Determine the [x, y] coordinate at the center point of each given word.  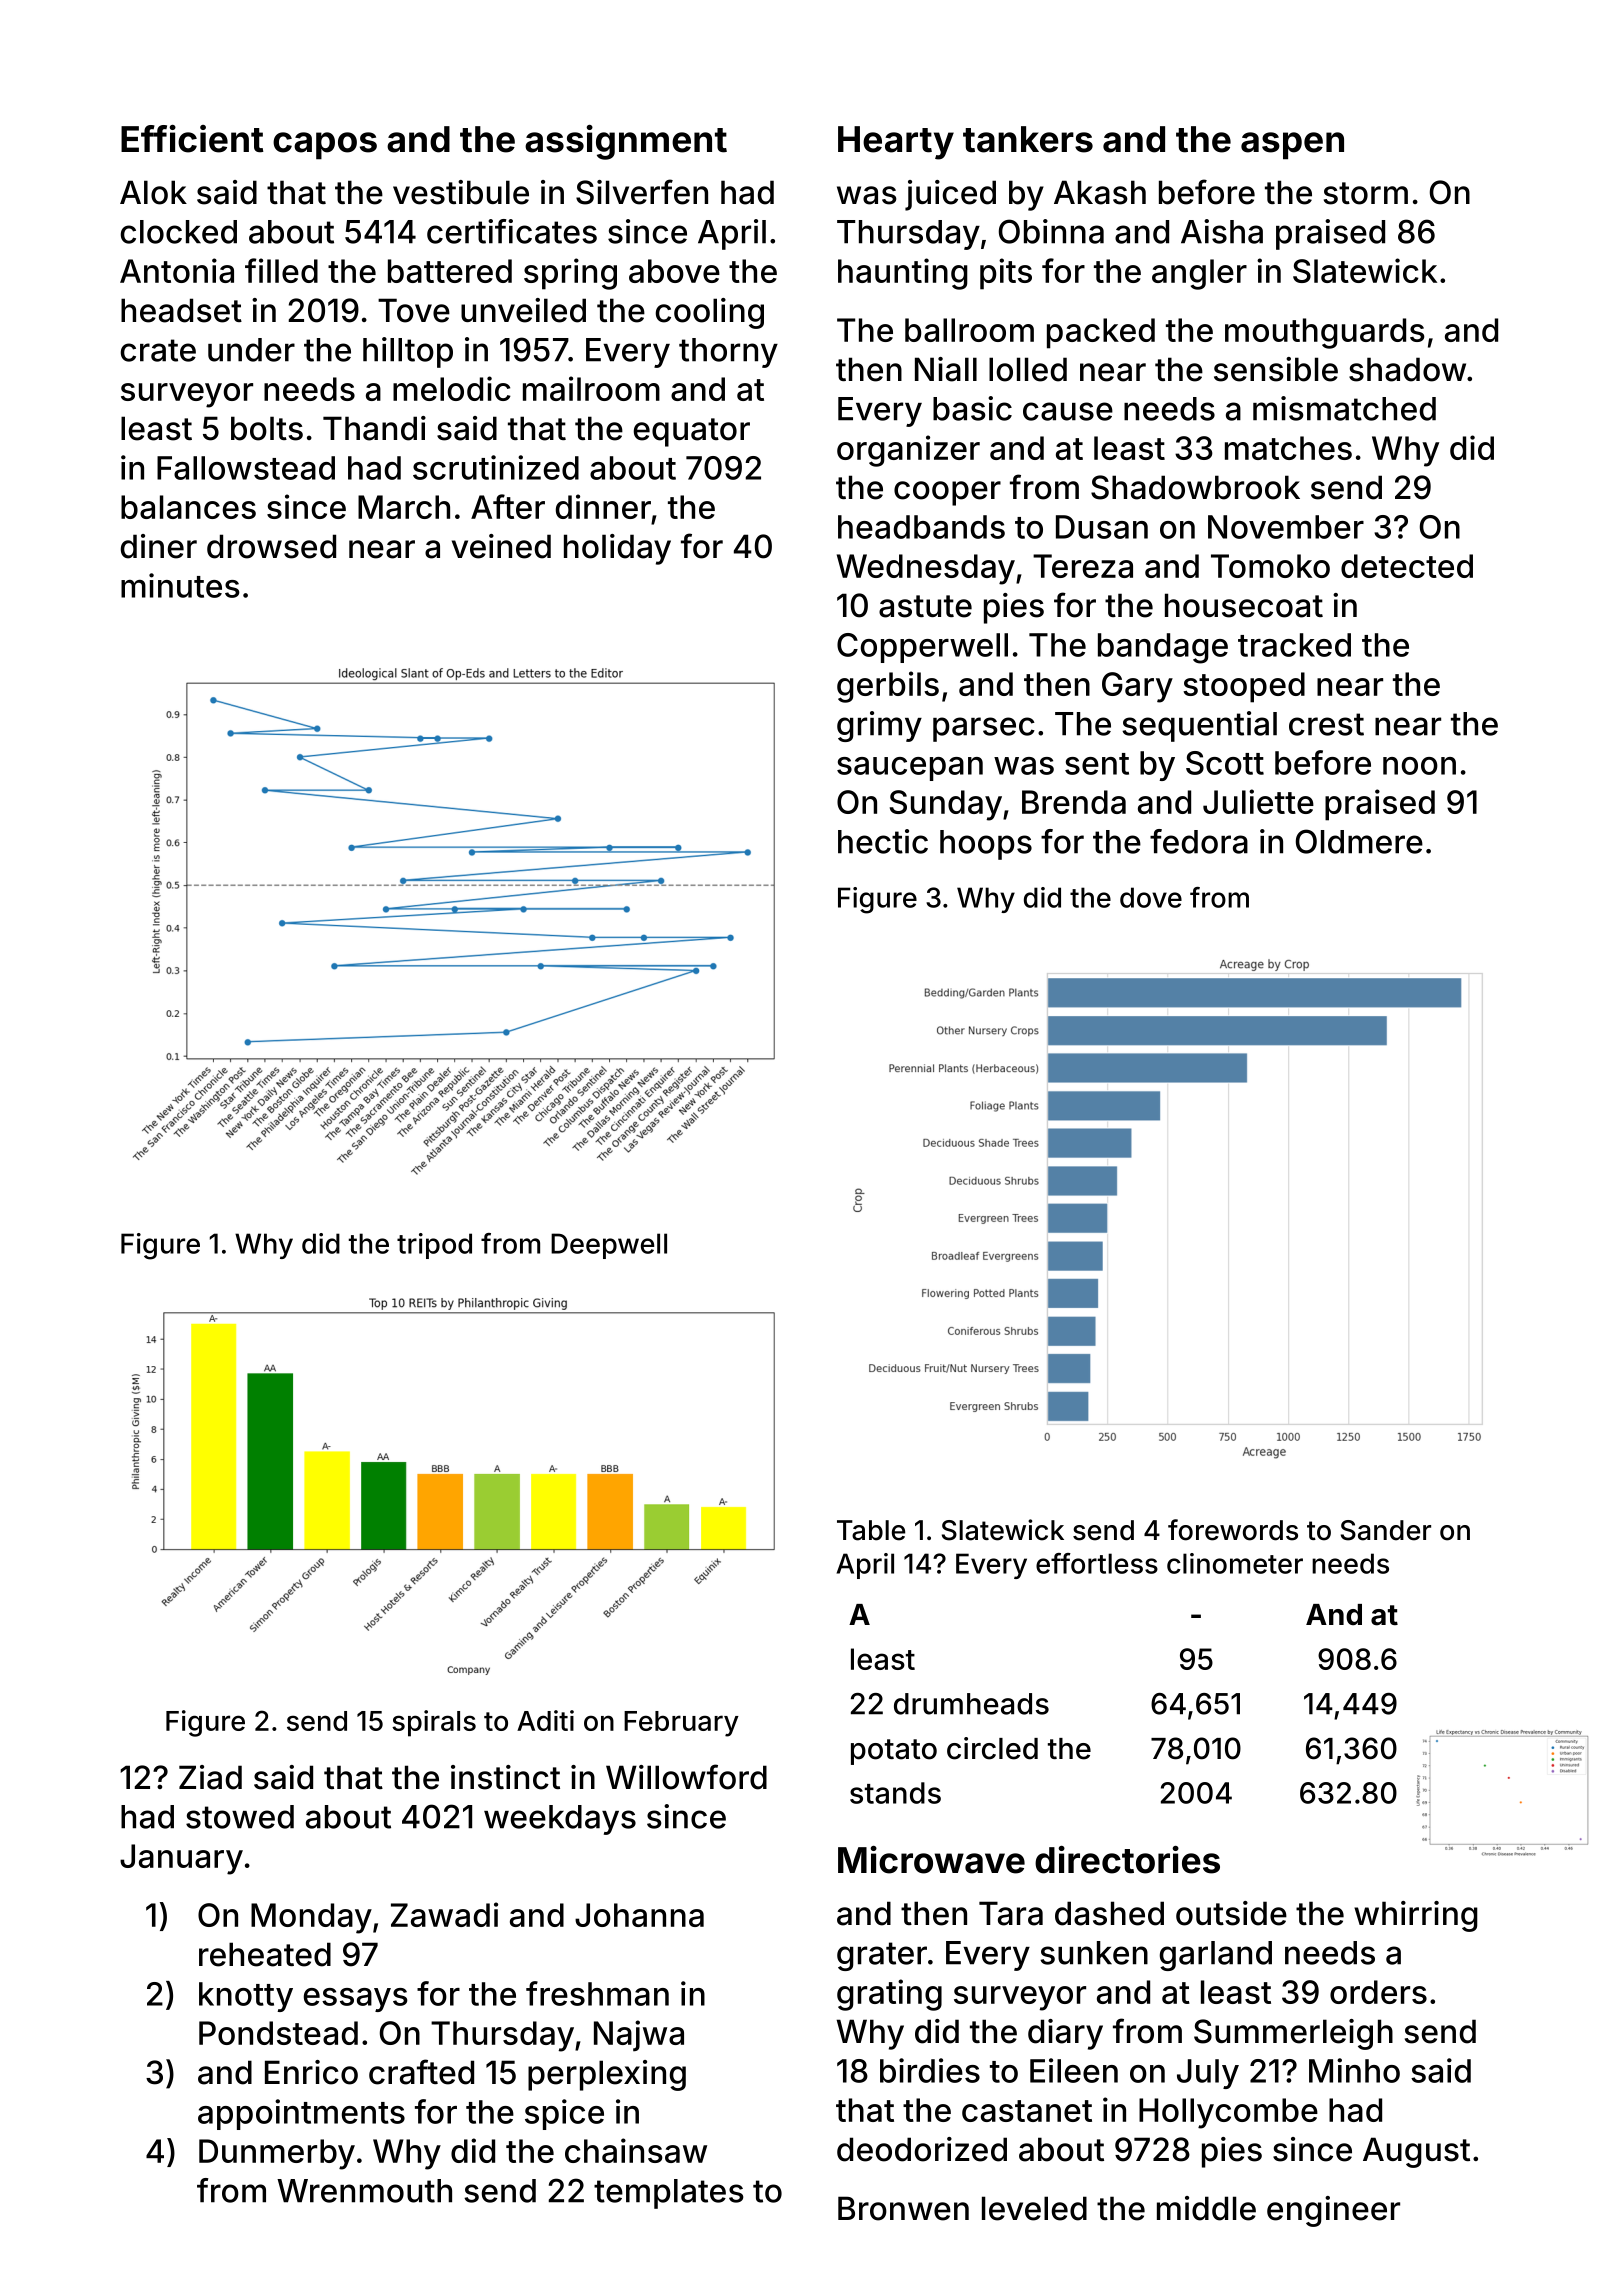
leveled [1034, 2208]
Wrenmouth [364, 2191]
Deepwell [609, 1246]
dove [1151, 897]
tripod [434, 1246]
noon [1419, 766]
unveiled [523, 310]
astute [925, 606]
